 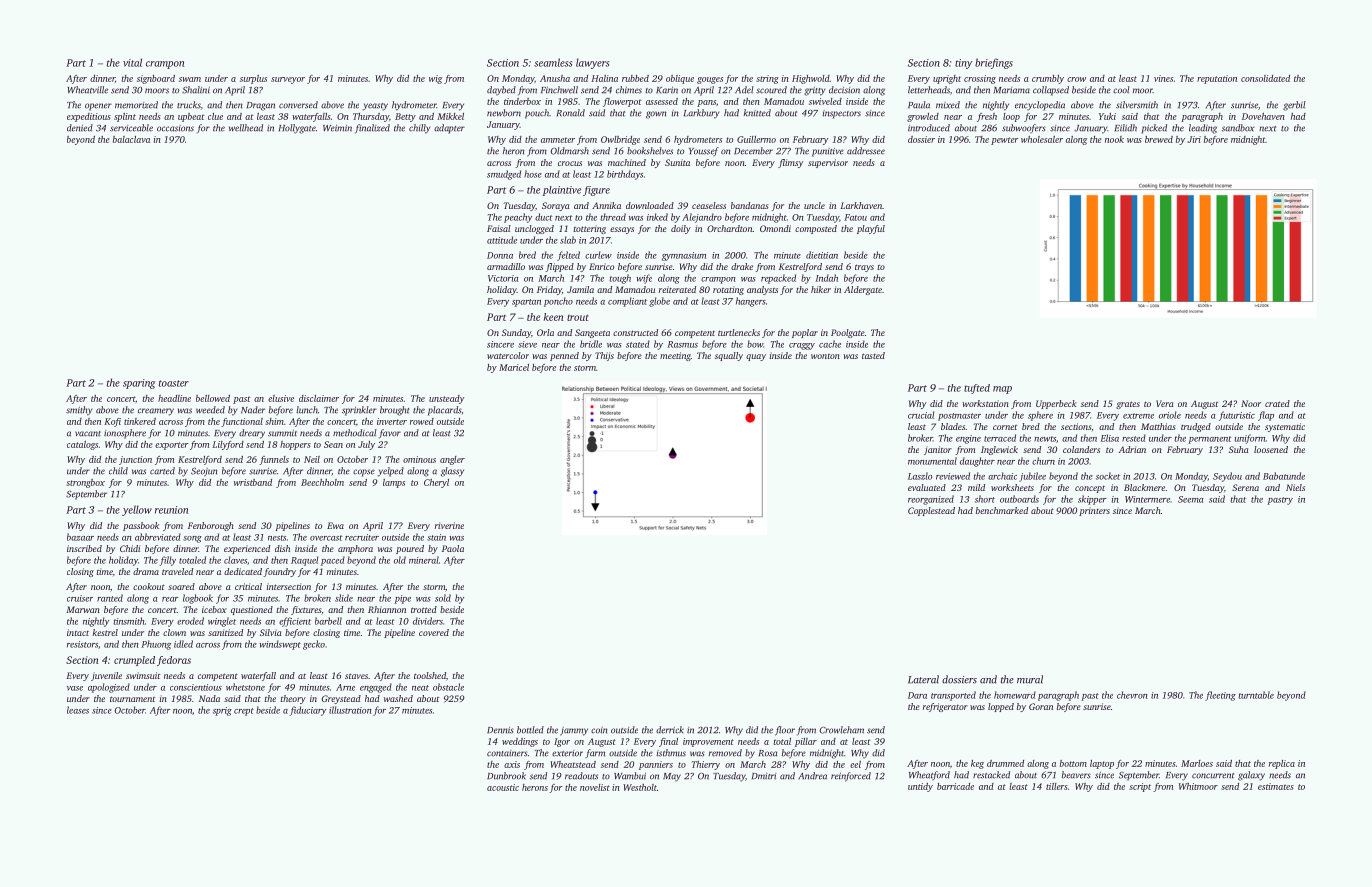 What do you see at coordinates (174, 383) in the screenshot?
I see `toaster` at bounding box center [174, 383].
